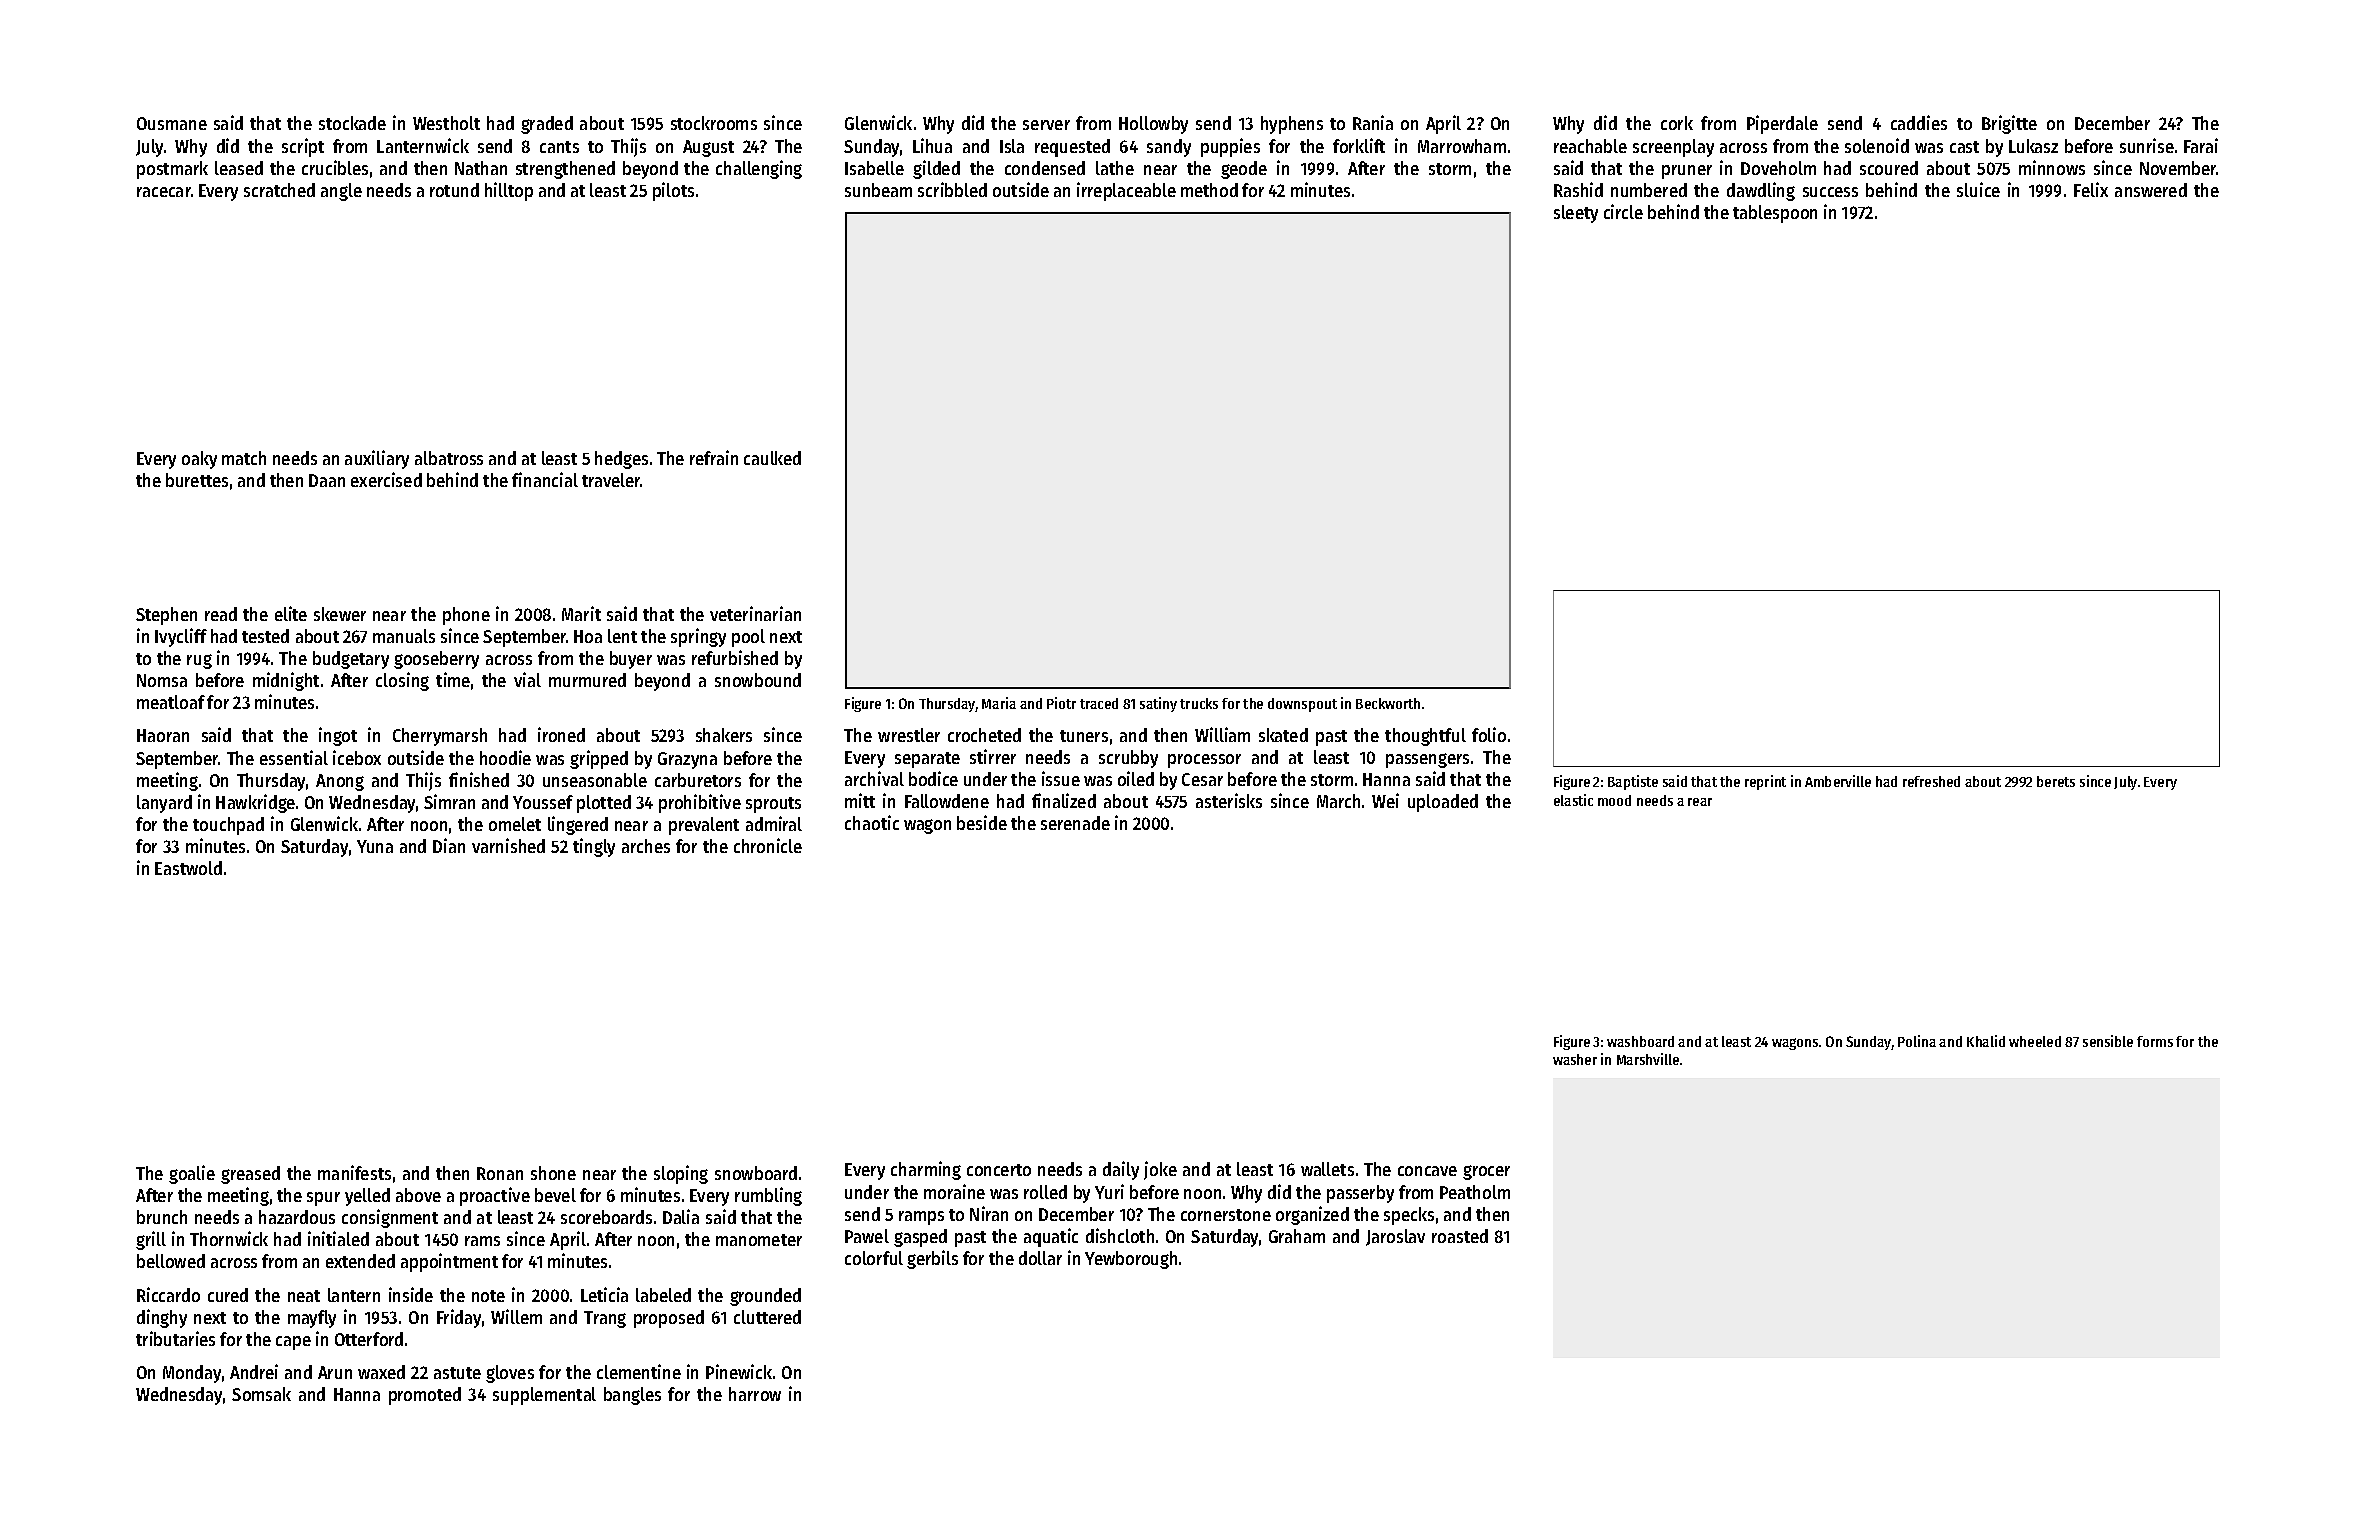  Describe the element at coordinates (454, 190) in the image. I see `rotund` at that location.
